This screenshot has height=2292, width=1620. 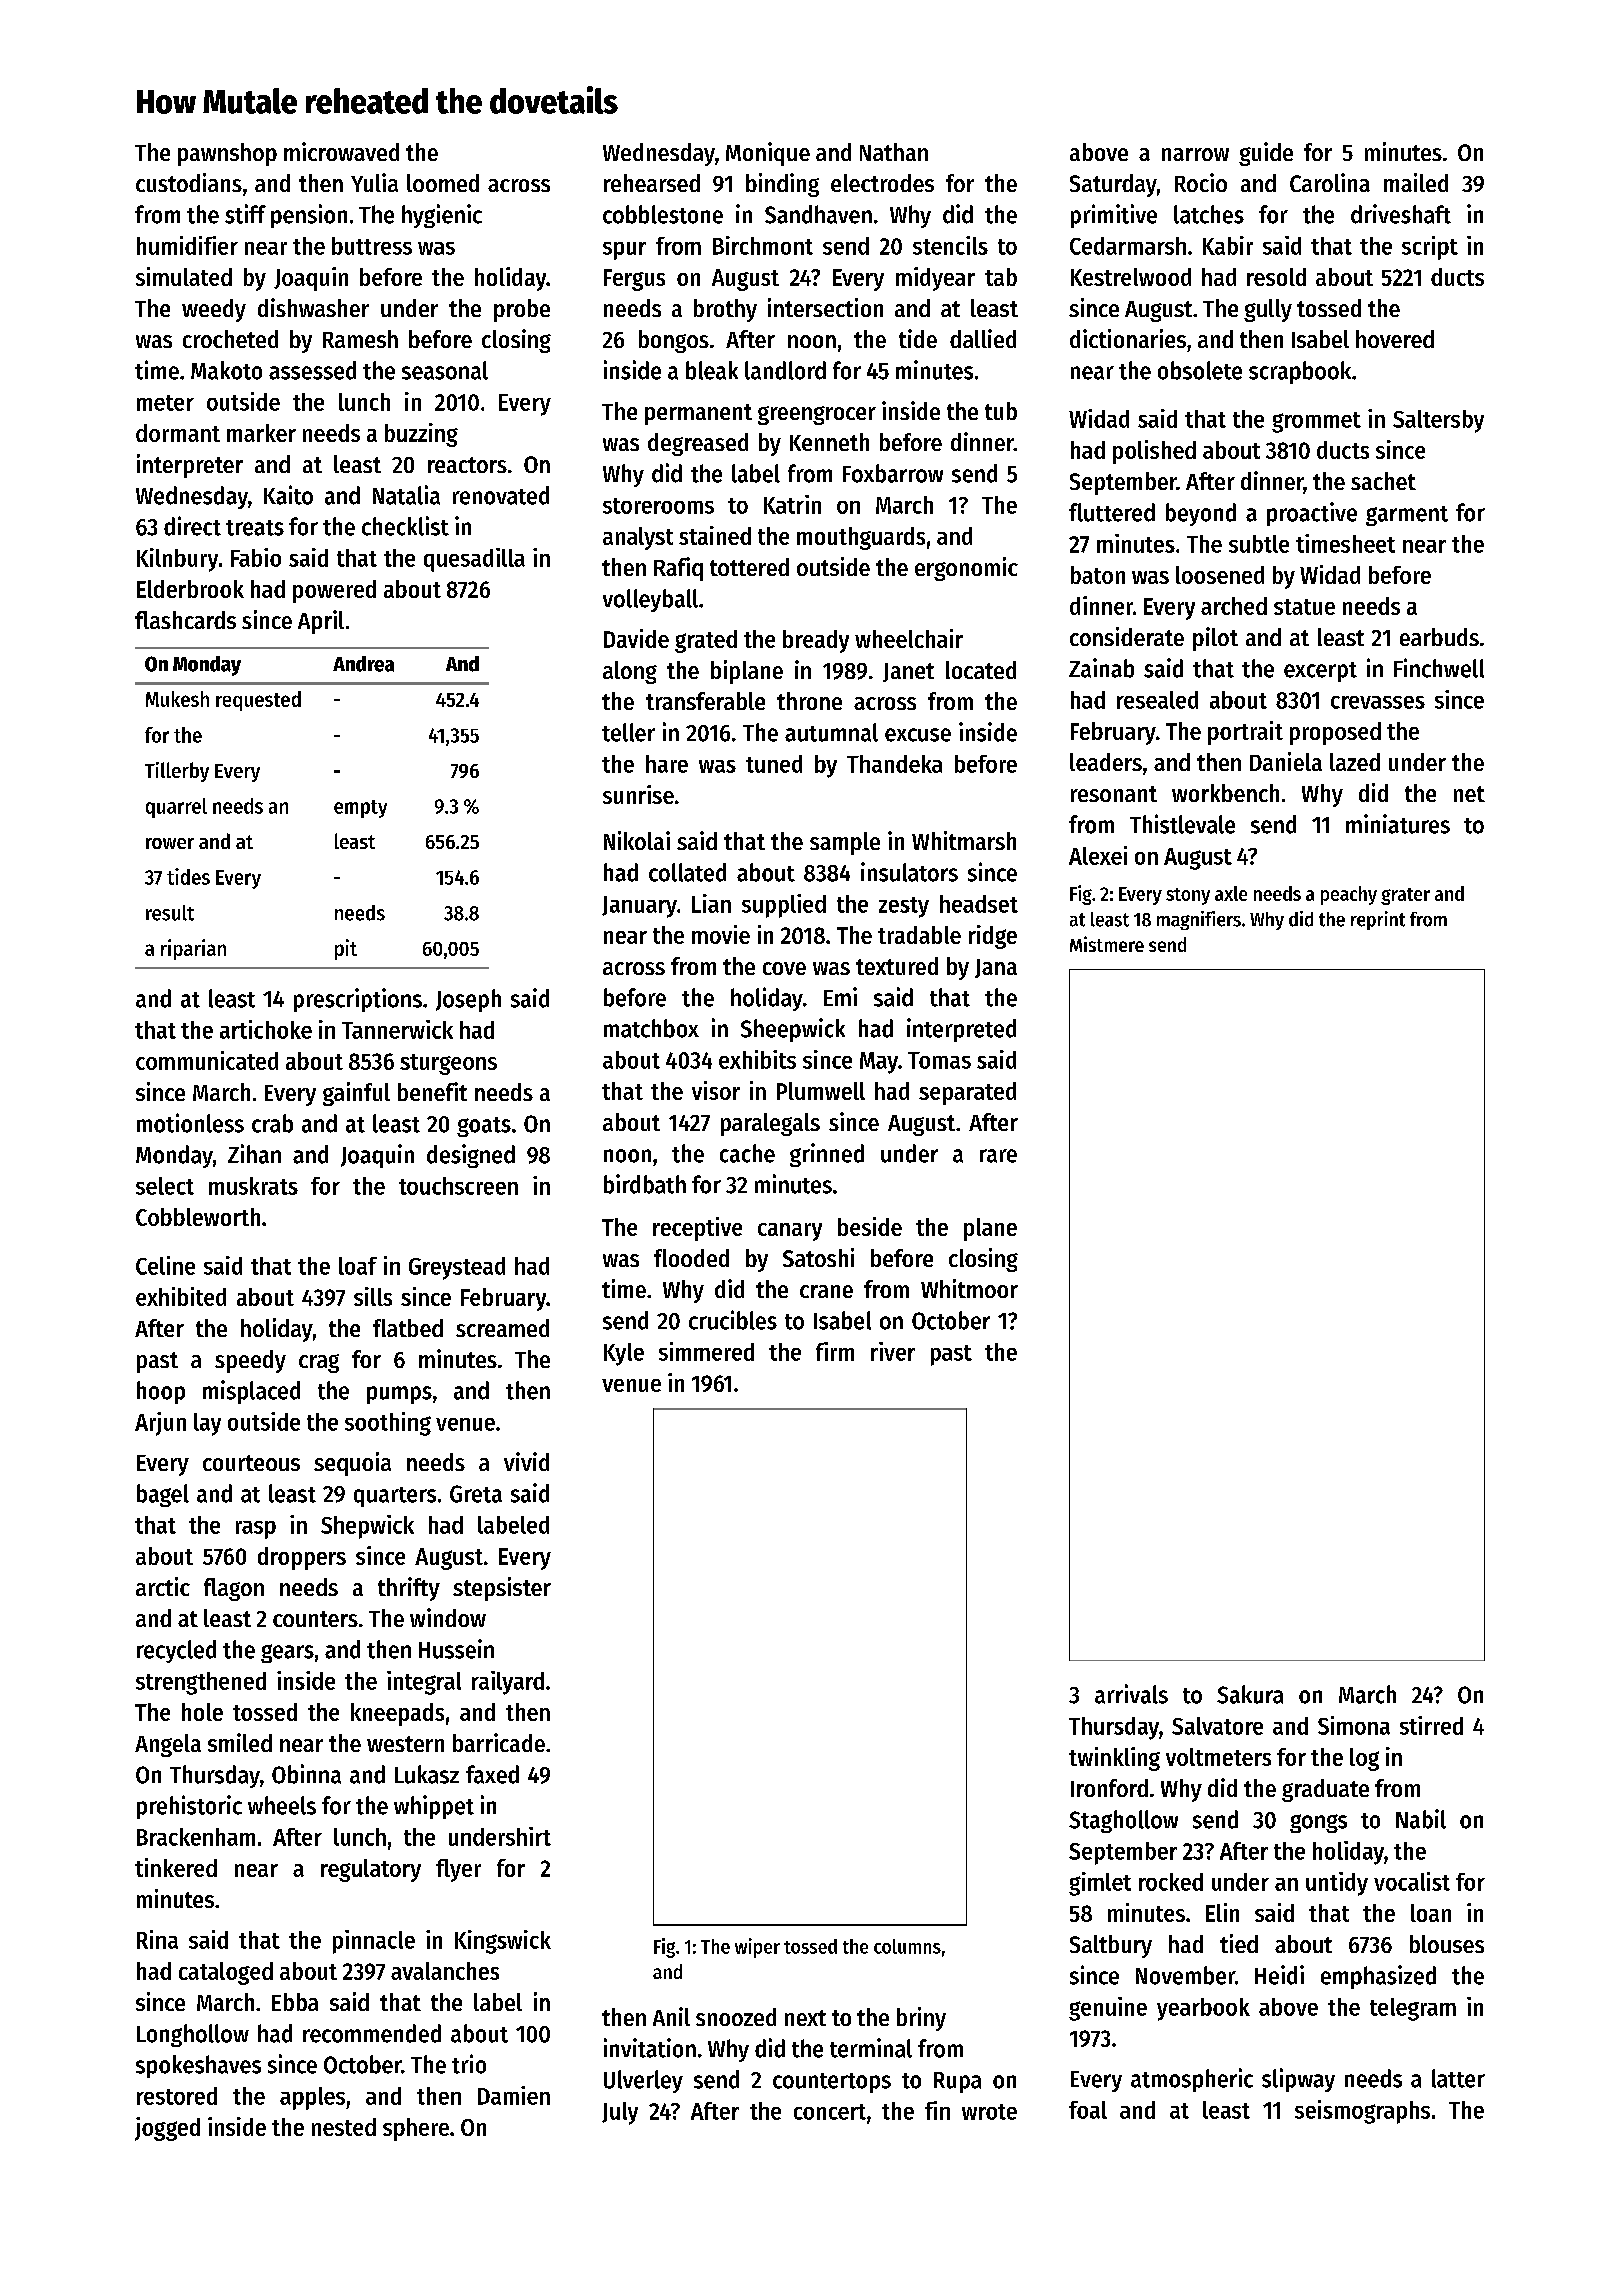 I want to click on Nathan, so click(x=894, y=152).
